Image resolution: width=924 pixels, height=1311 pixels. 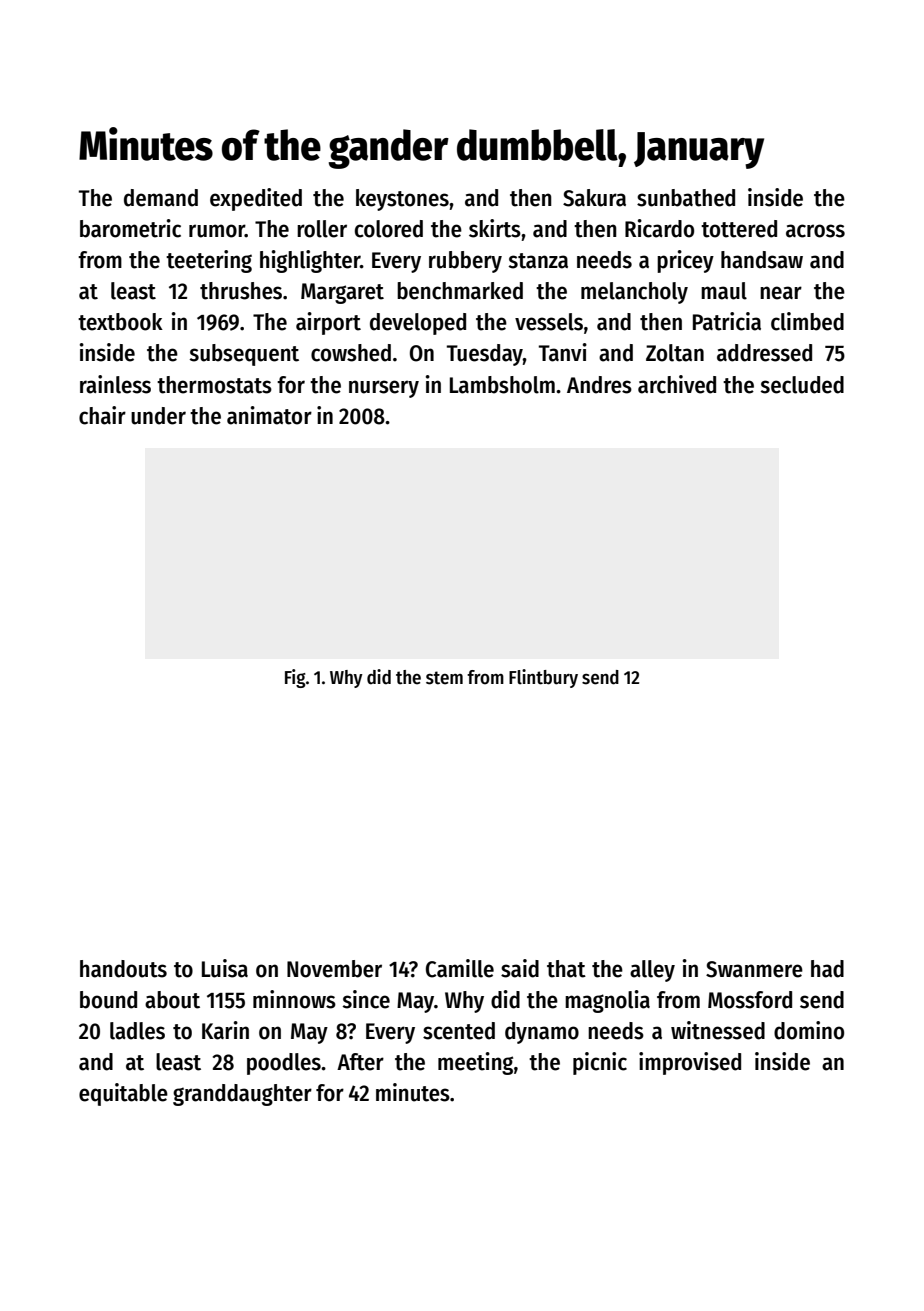 I want to click on under, so click(x=158, y=416).
